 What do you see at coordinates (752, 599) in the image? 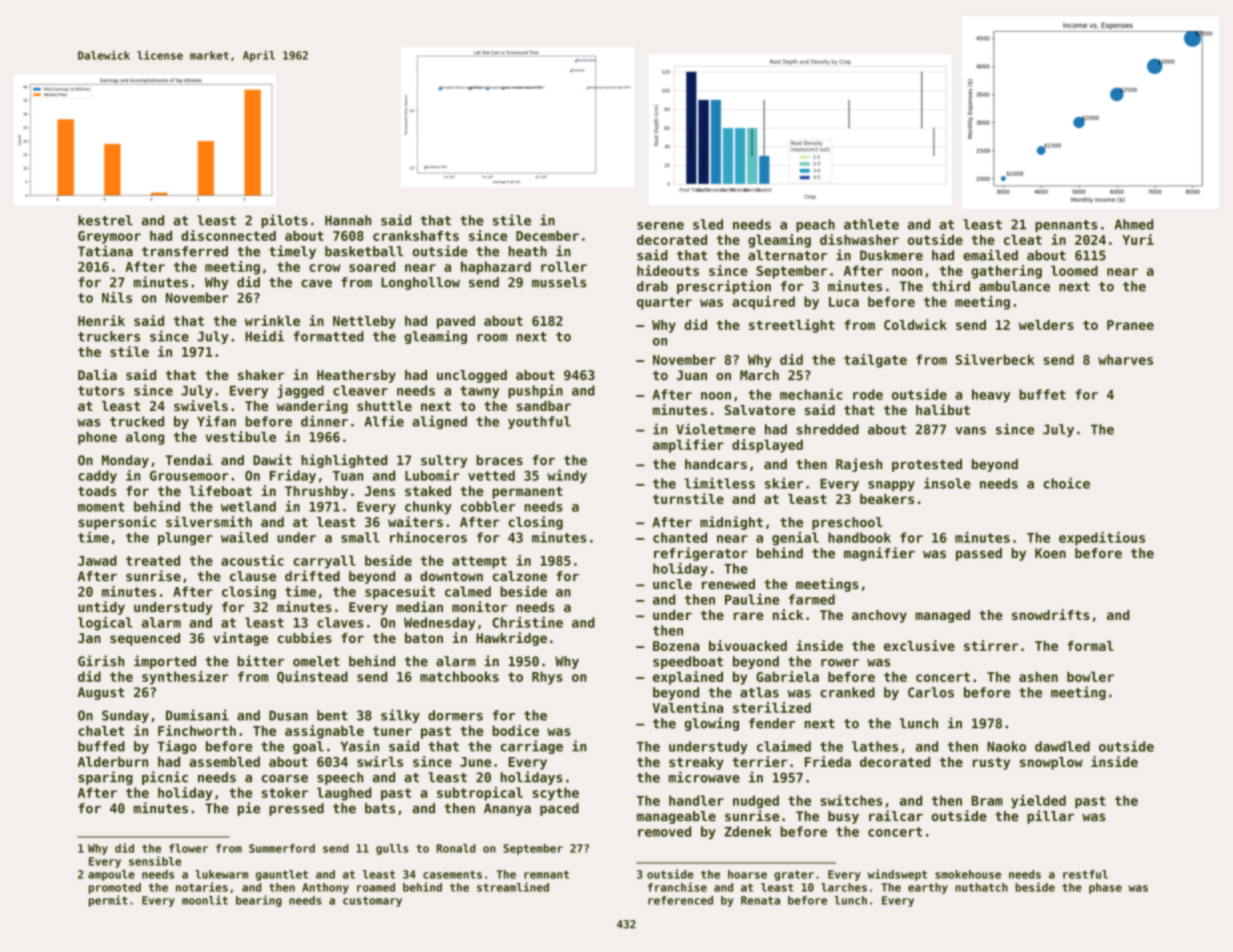
I see `Pauline` at bounding box center [752, 599].
